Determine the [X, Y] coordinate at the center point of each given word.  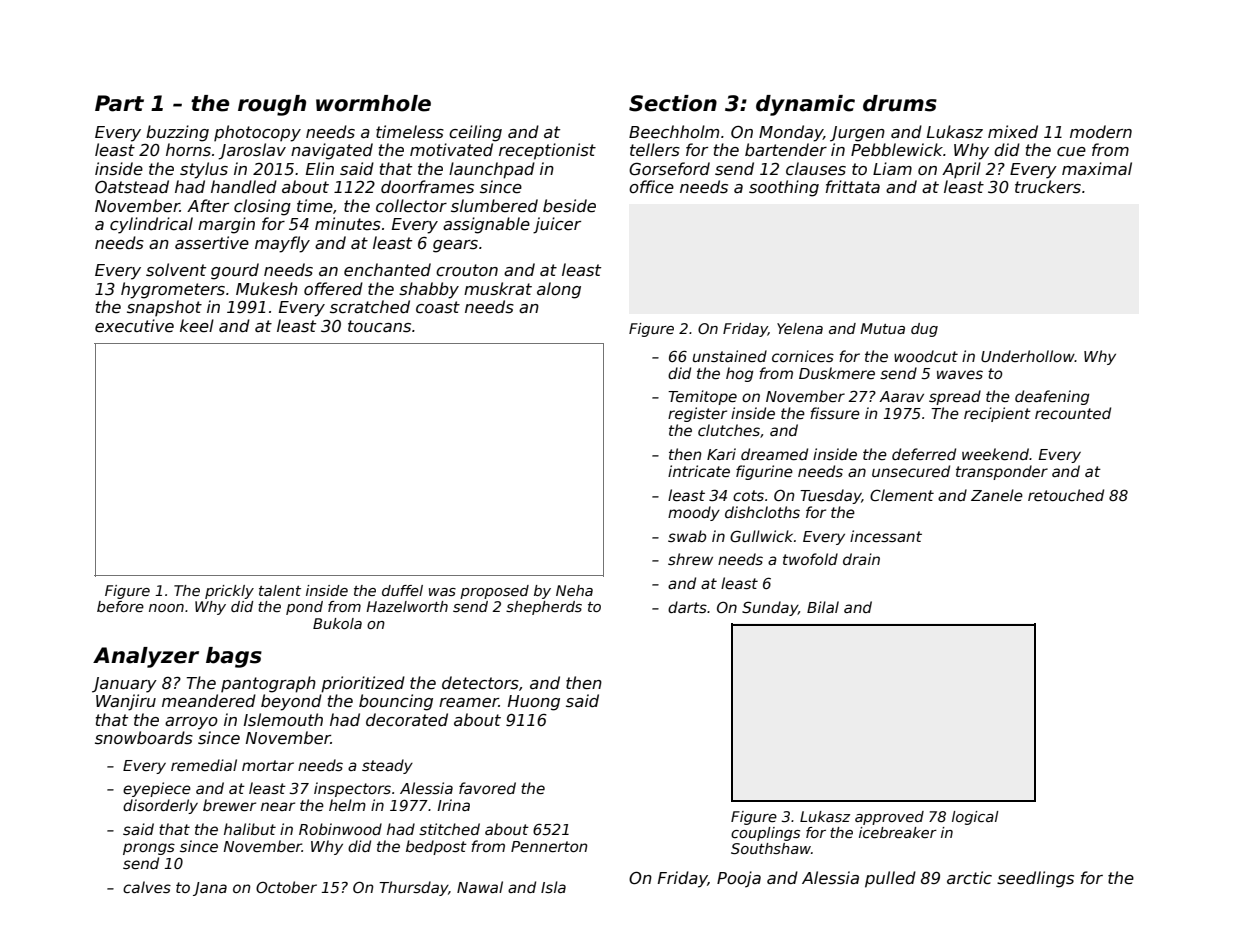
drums [900, 103]
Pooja [739, 879]
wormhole [373, 103]
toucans [379, 326]
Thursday [413, 888]
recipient [997, 414]
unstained [730, 356]
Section [673, 103]
